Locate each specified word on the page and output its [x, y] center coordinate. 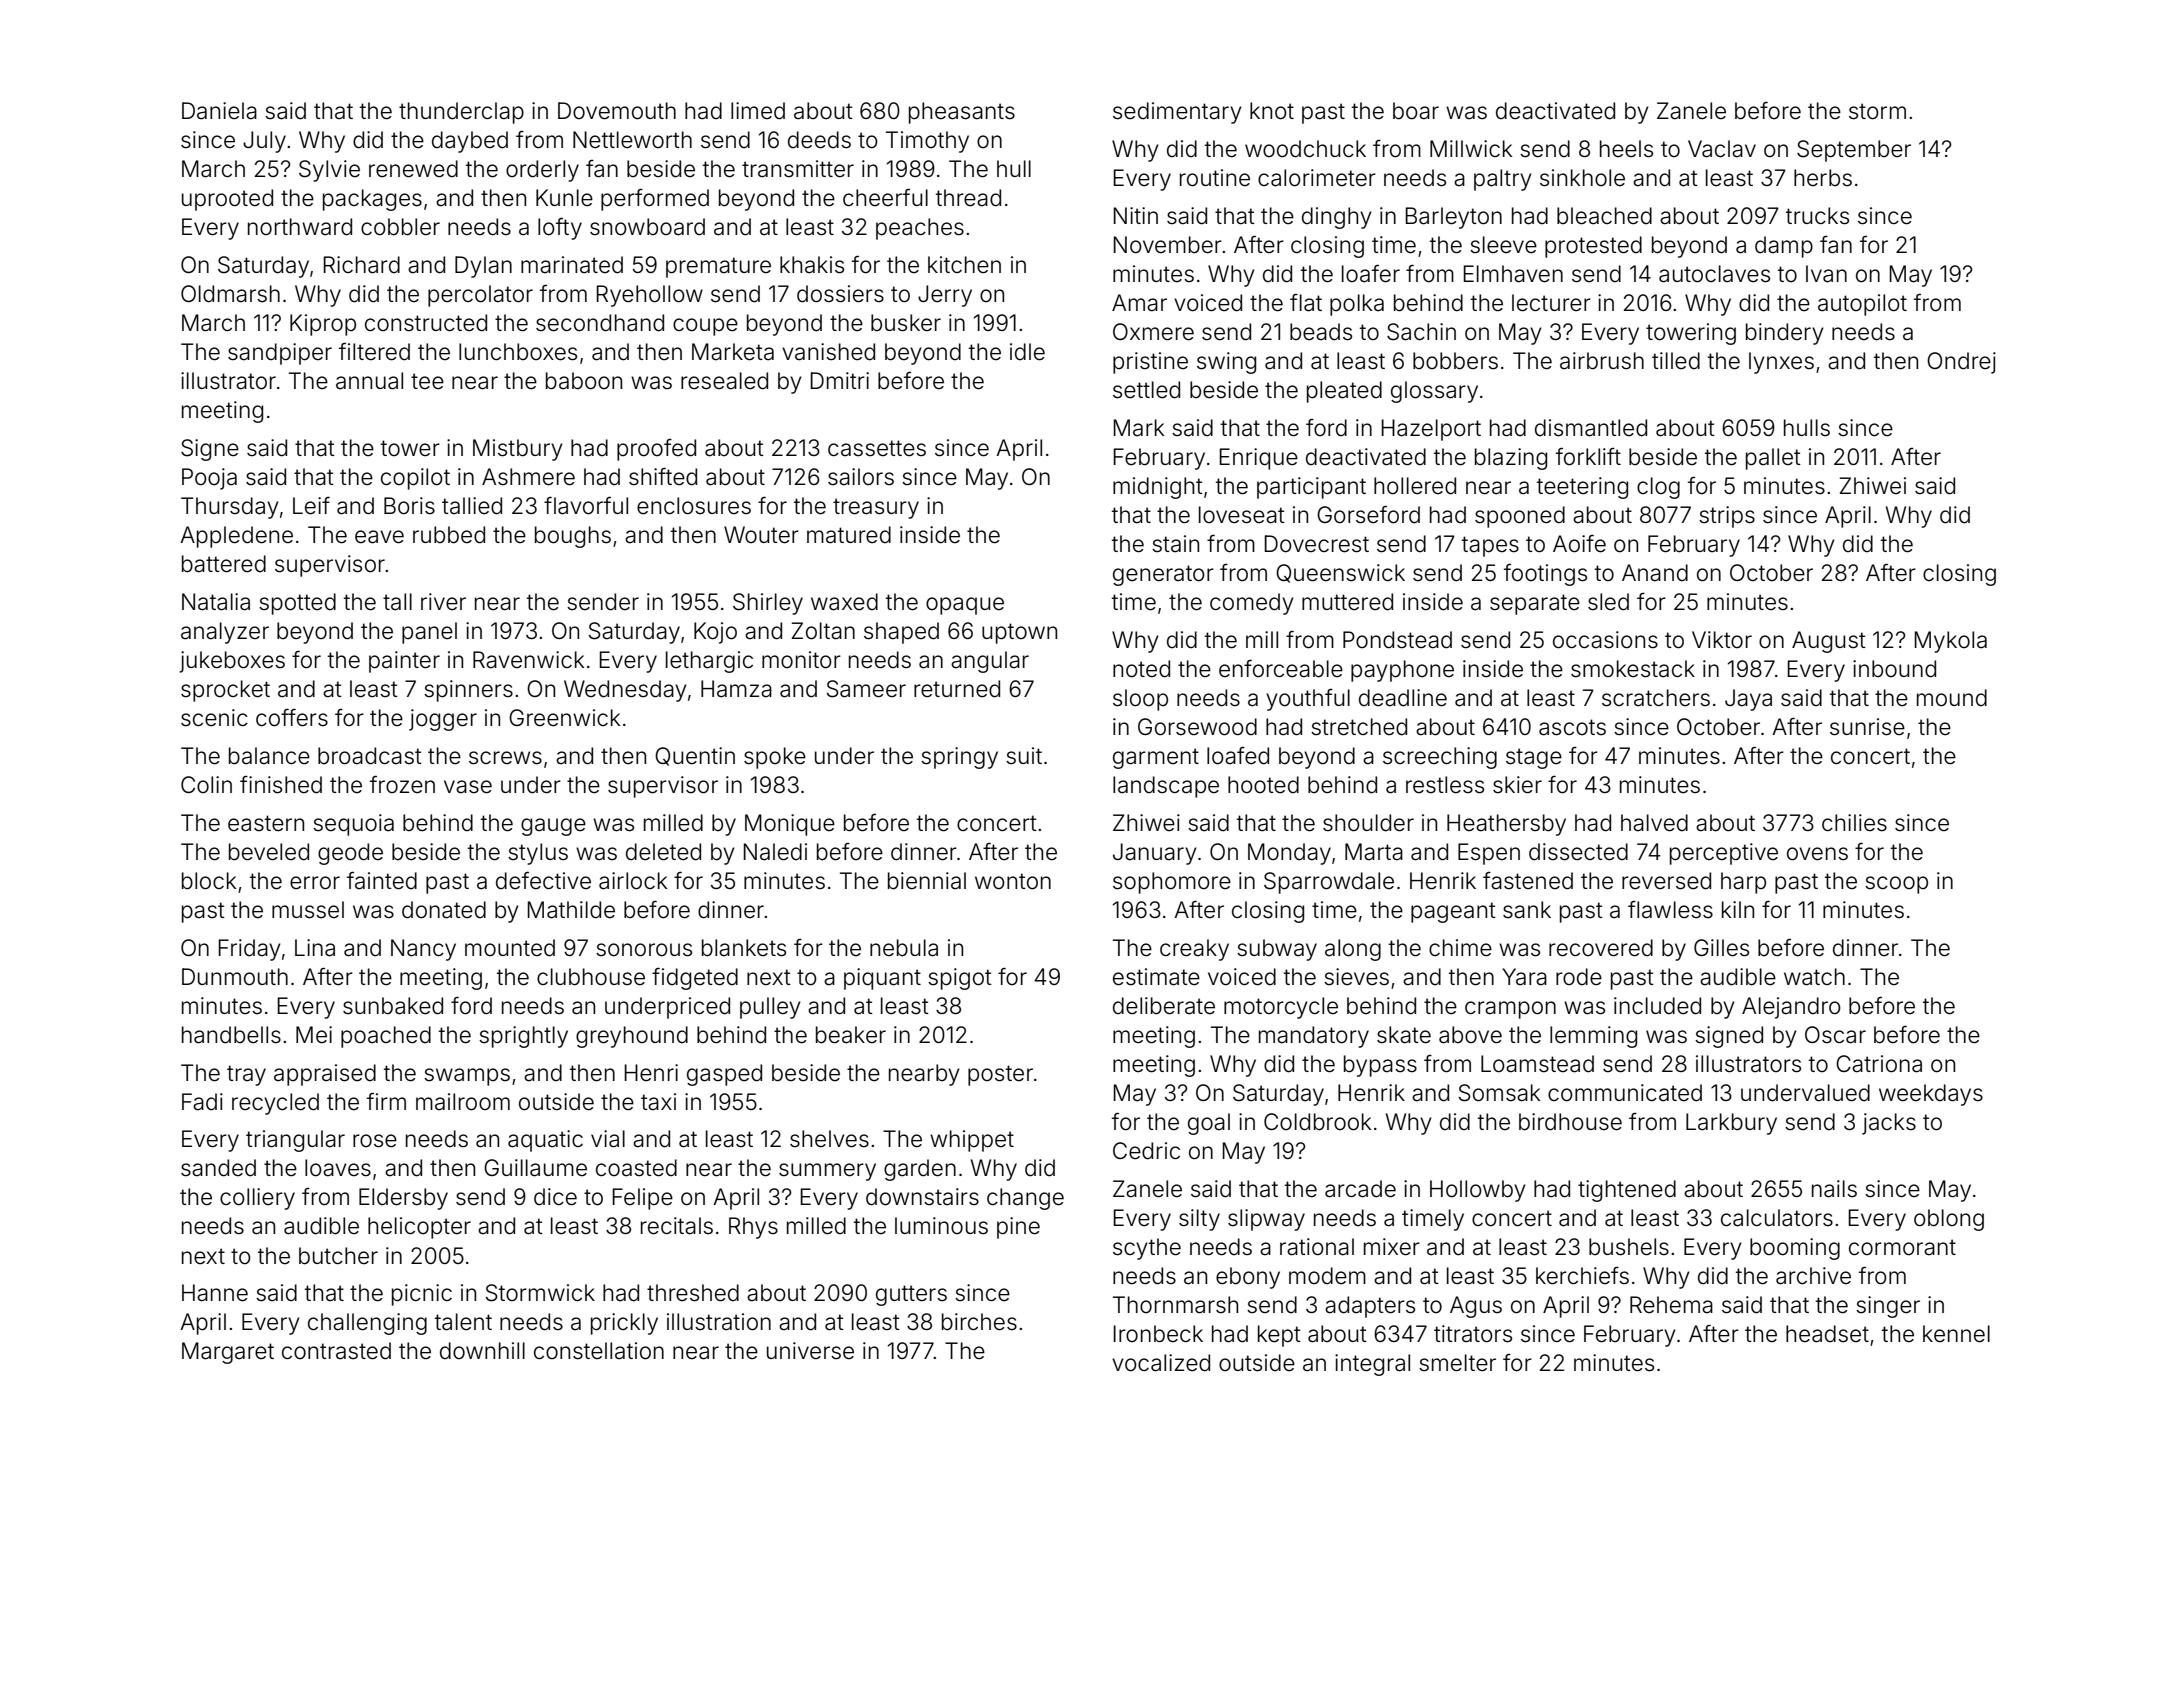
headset [1827, 1334]
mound [1952, 698]
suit [1024, 756]
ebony [1248, 1278]
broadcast [370, 756]
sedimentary [1177, 113]
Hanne [215, 1293]
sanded [218, 1168]
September [1854, 151]
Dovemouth [617, 111]
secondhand [600, 323]
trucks [1817, 216]
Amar [1139, 303]
